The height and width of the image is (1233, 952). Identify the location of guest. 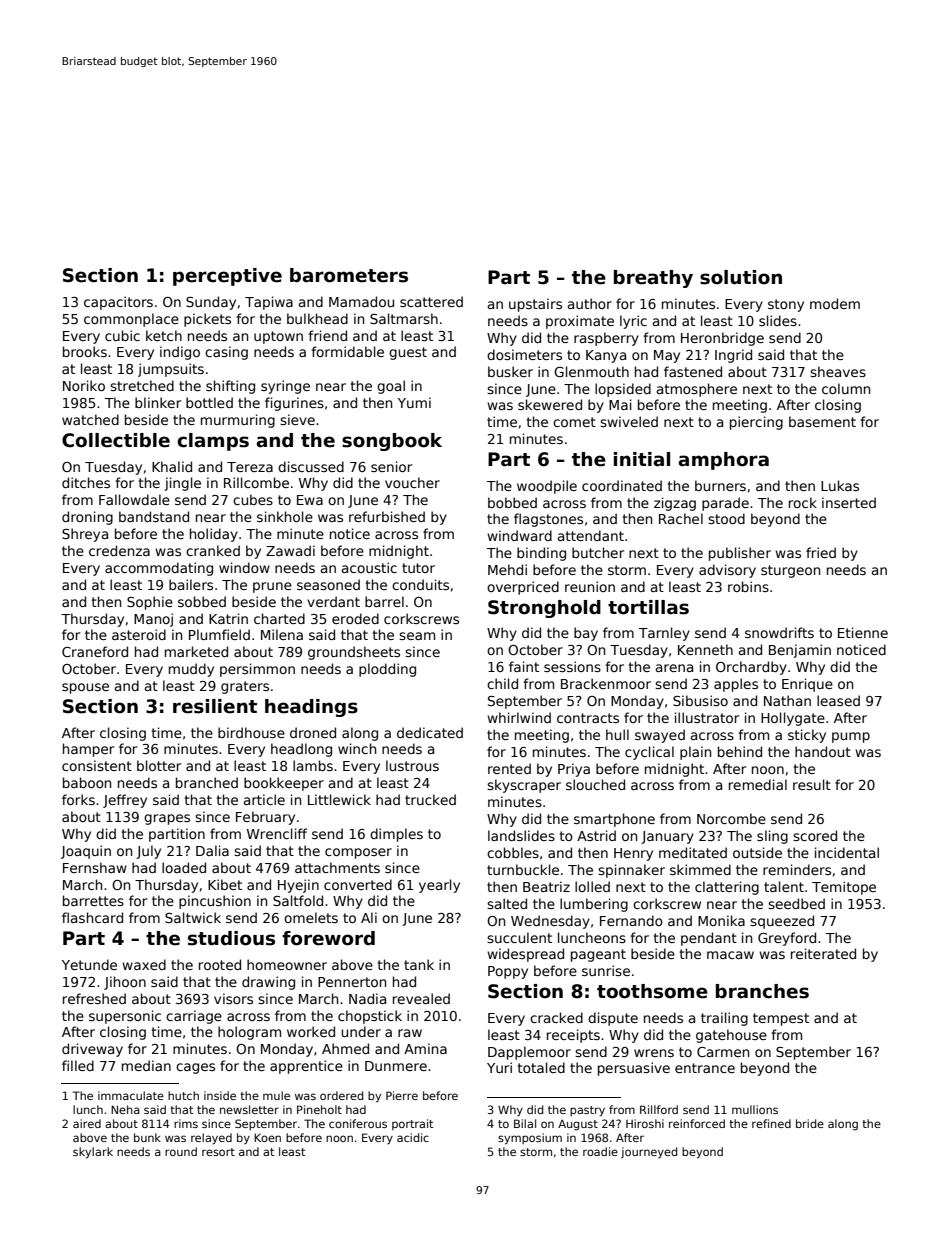
(408, 353).
